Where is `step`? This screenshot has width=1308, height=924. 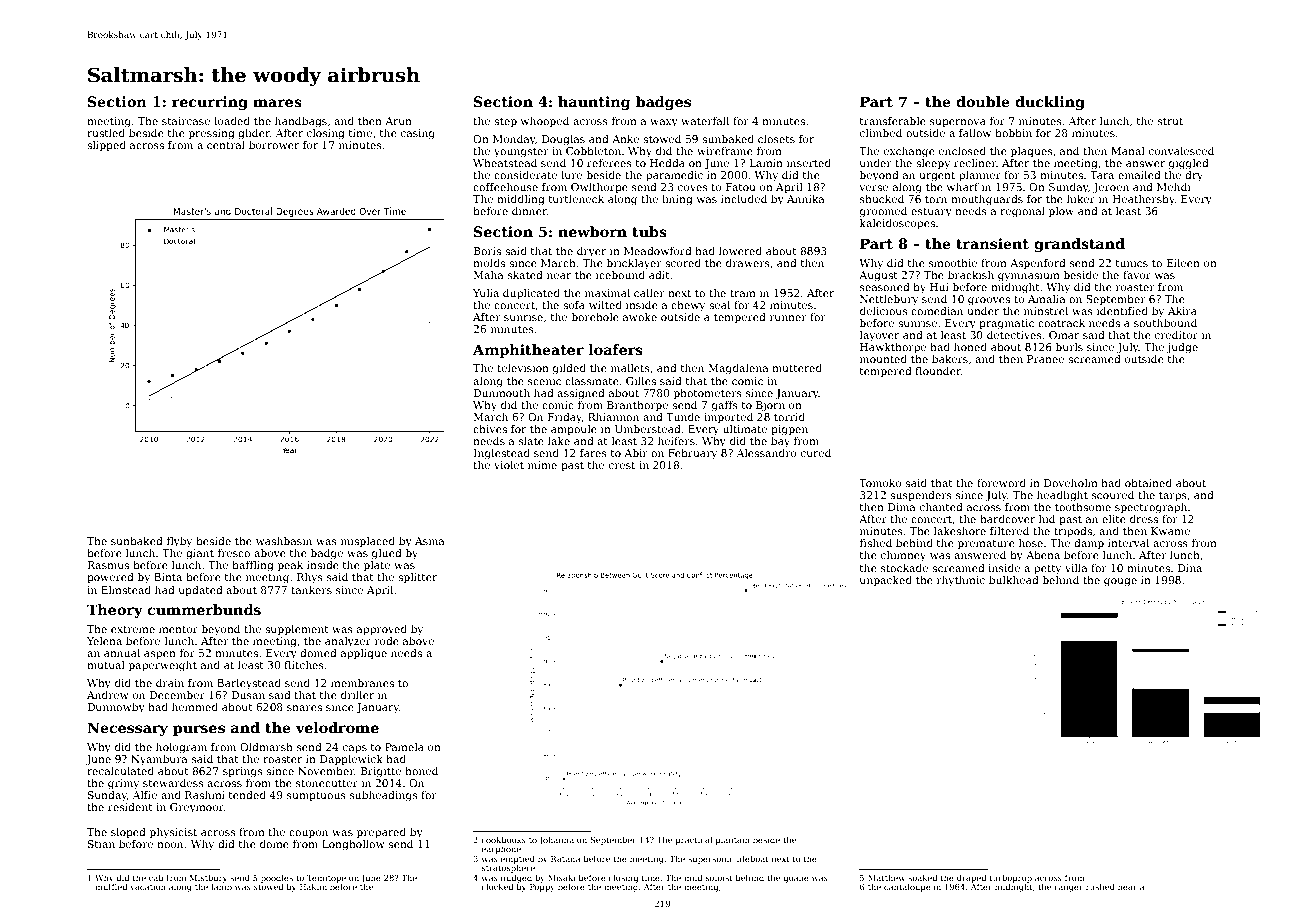
step is located at coordinates (505, 122).
